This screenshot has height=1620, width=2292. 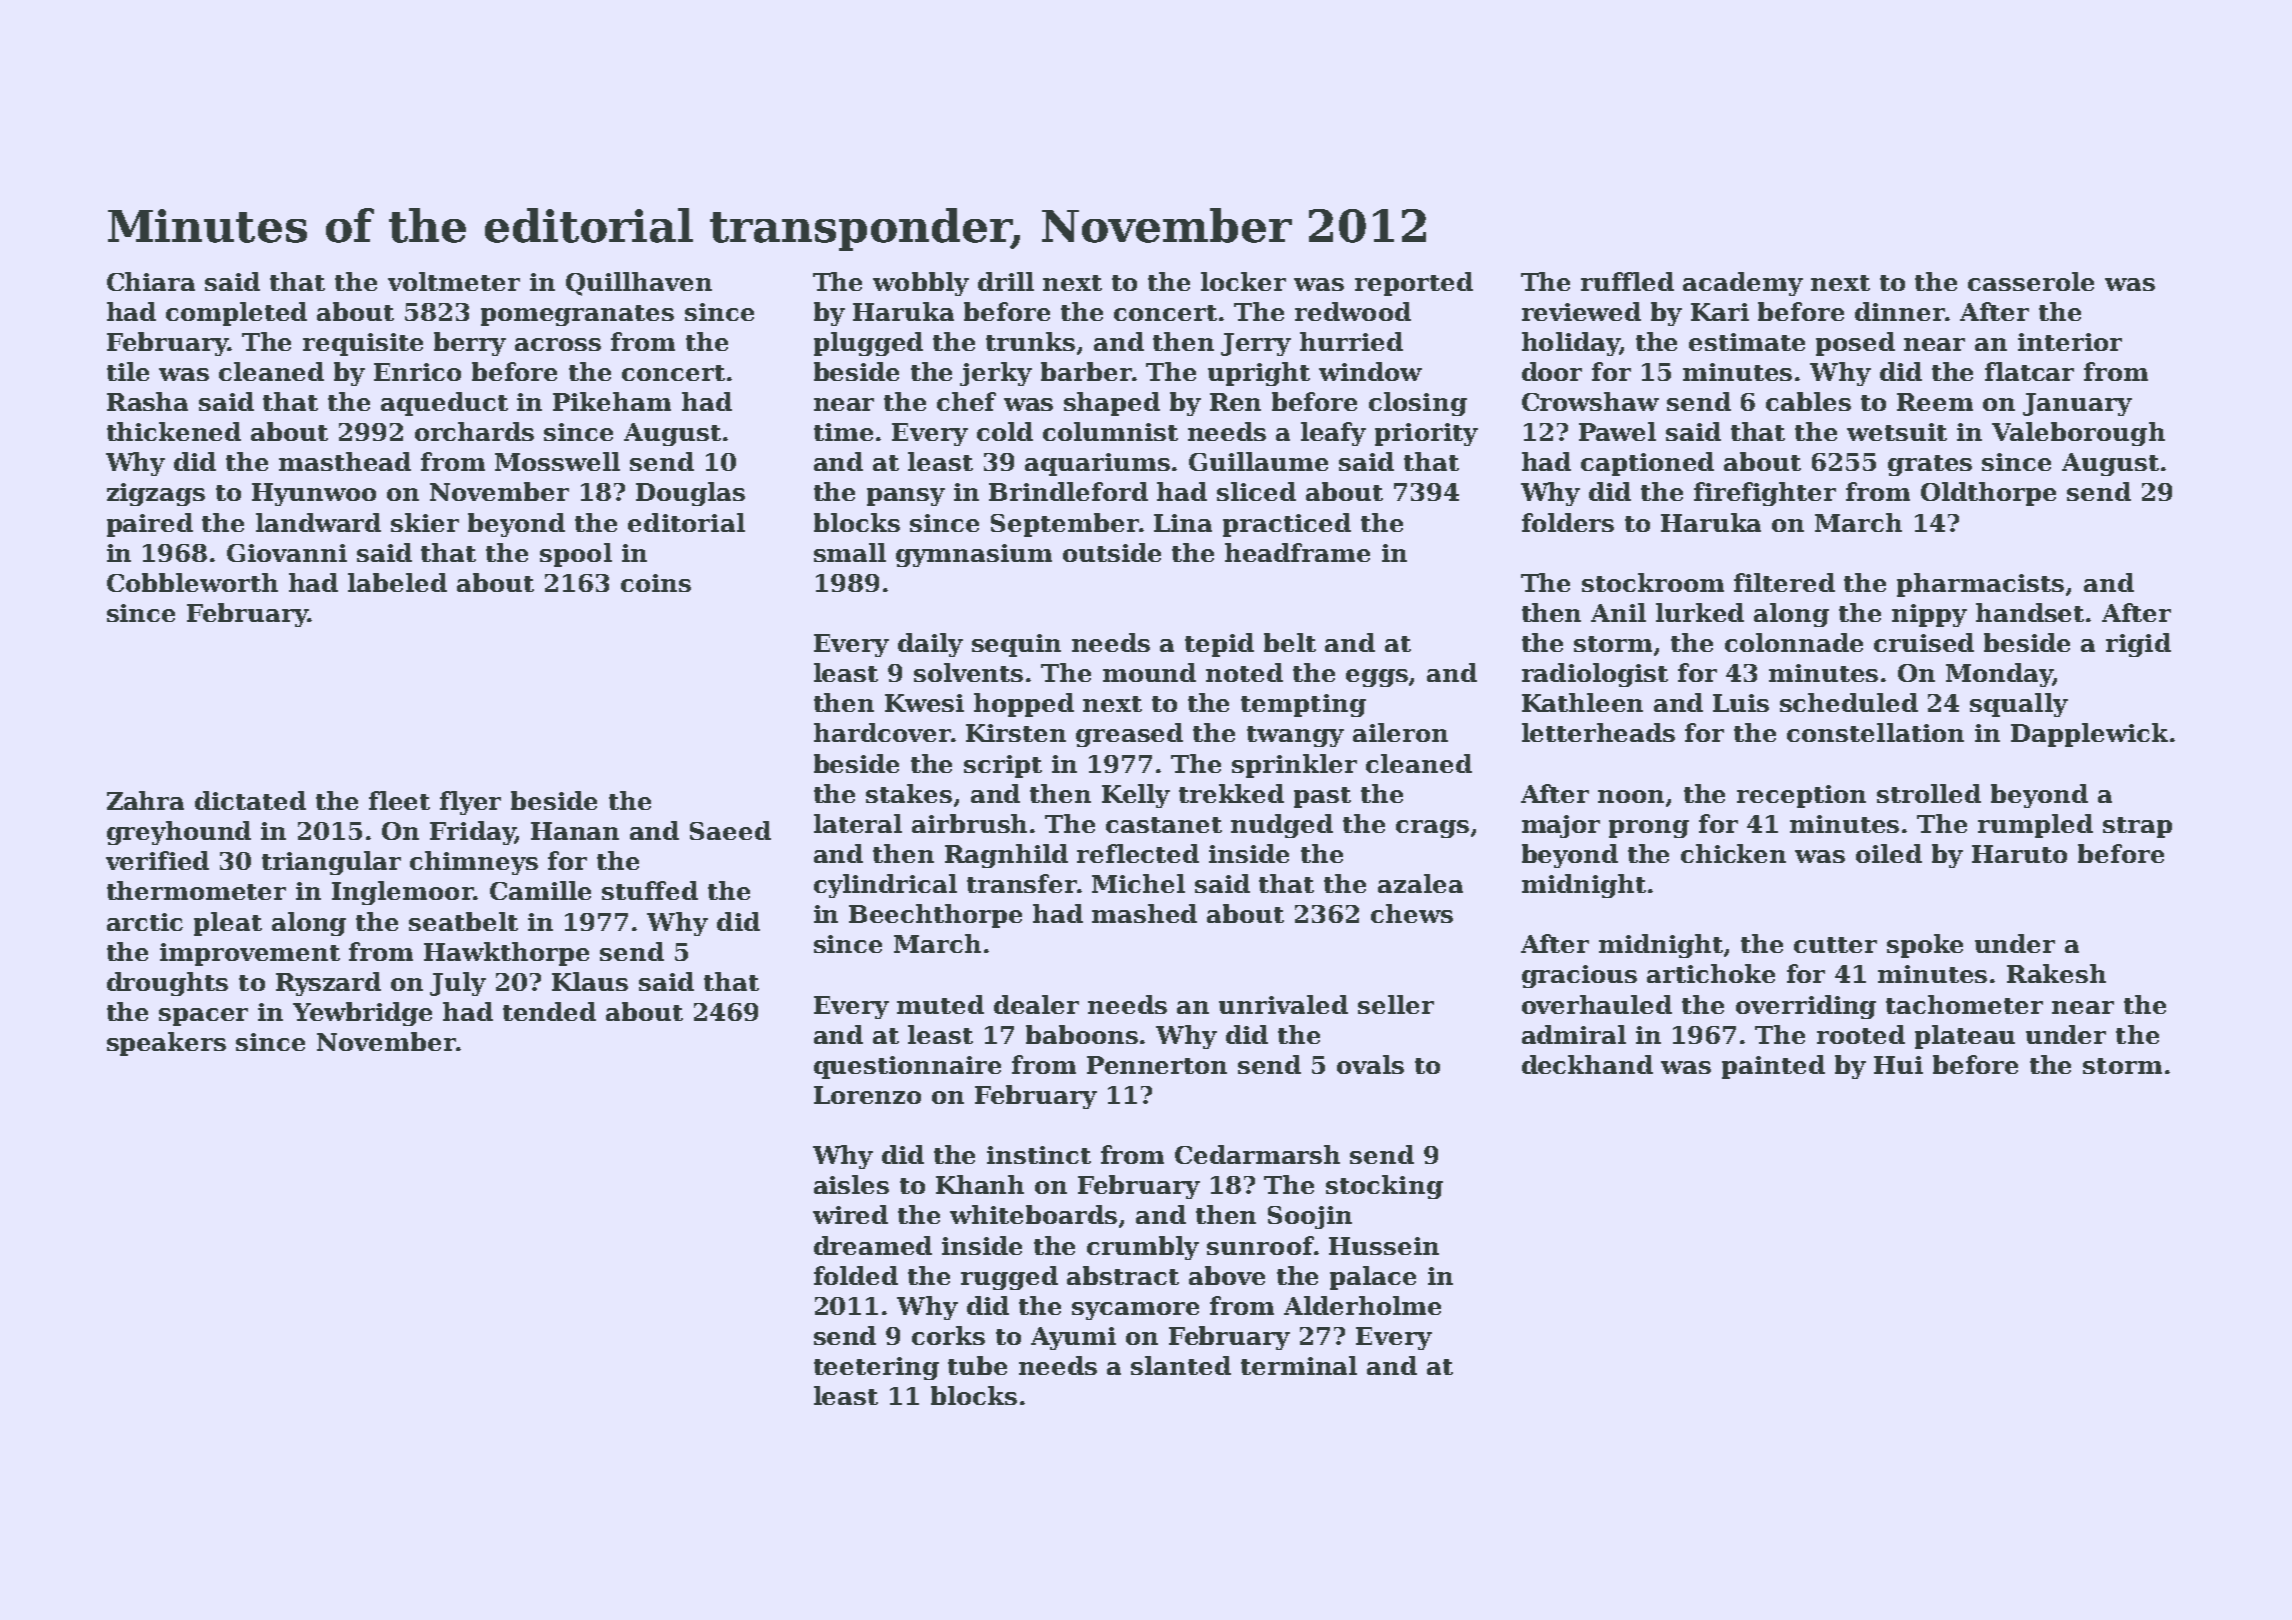 What do you see at coordinates (1898, 1065) in the screenshot?
I see `Hui` at bounding box center [1898, 1065].
